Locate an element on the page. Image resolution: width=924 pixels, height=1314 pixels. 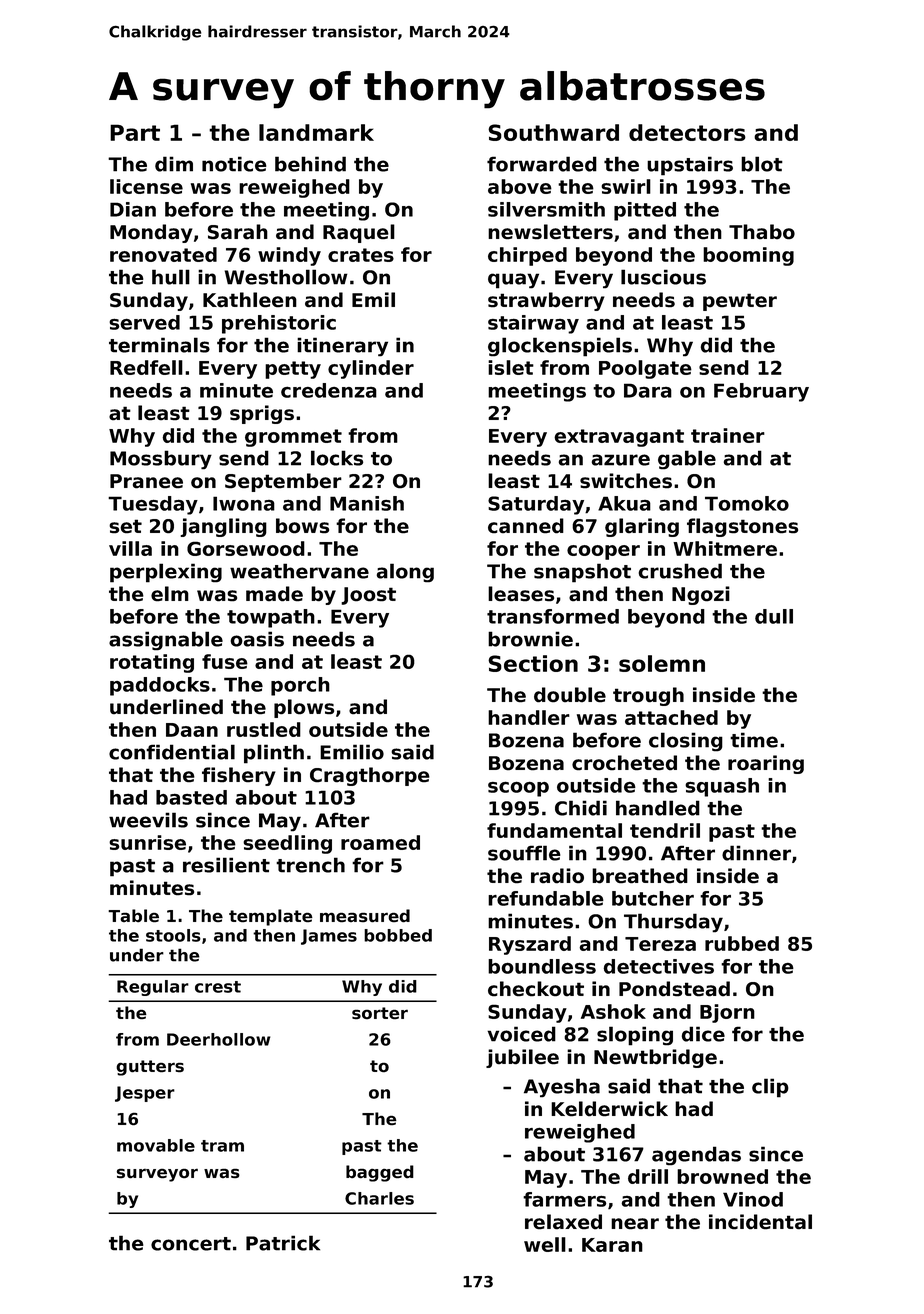
movable is located at coordinates (156, 1145).
